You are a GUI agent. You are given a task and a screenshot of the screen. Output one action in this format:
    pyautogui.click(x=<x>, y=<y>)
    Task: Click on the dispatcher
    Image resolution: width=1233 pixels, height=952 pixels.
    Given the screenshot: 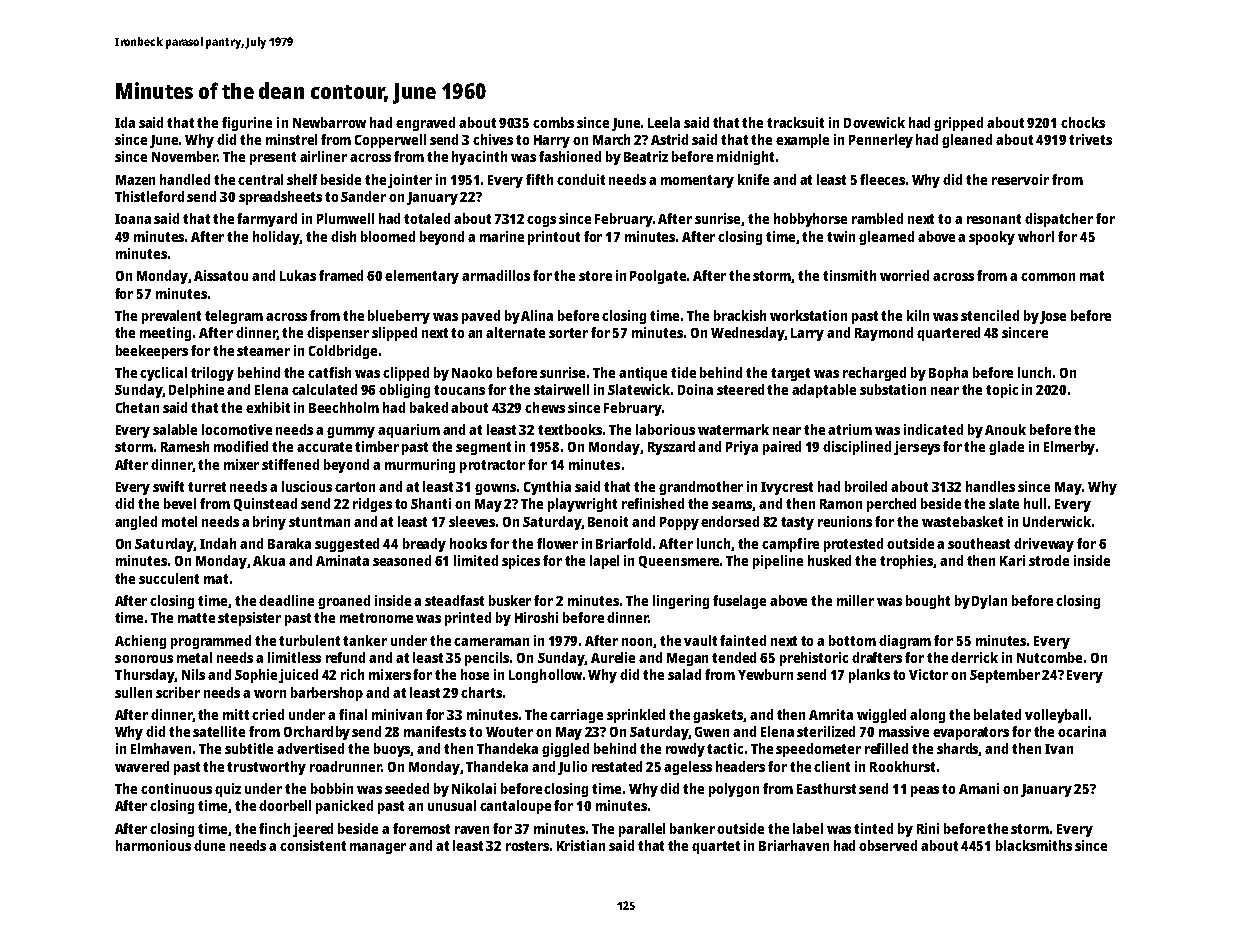 What is the action you would take?
    pyautogui.click(x=1059, y=220)
